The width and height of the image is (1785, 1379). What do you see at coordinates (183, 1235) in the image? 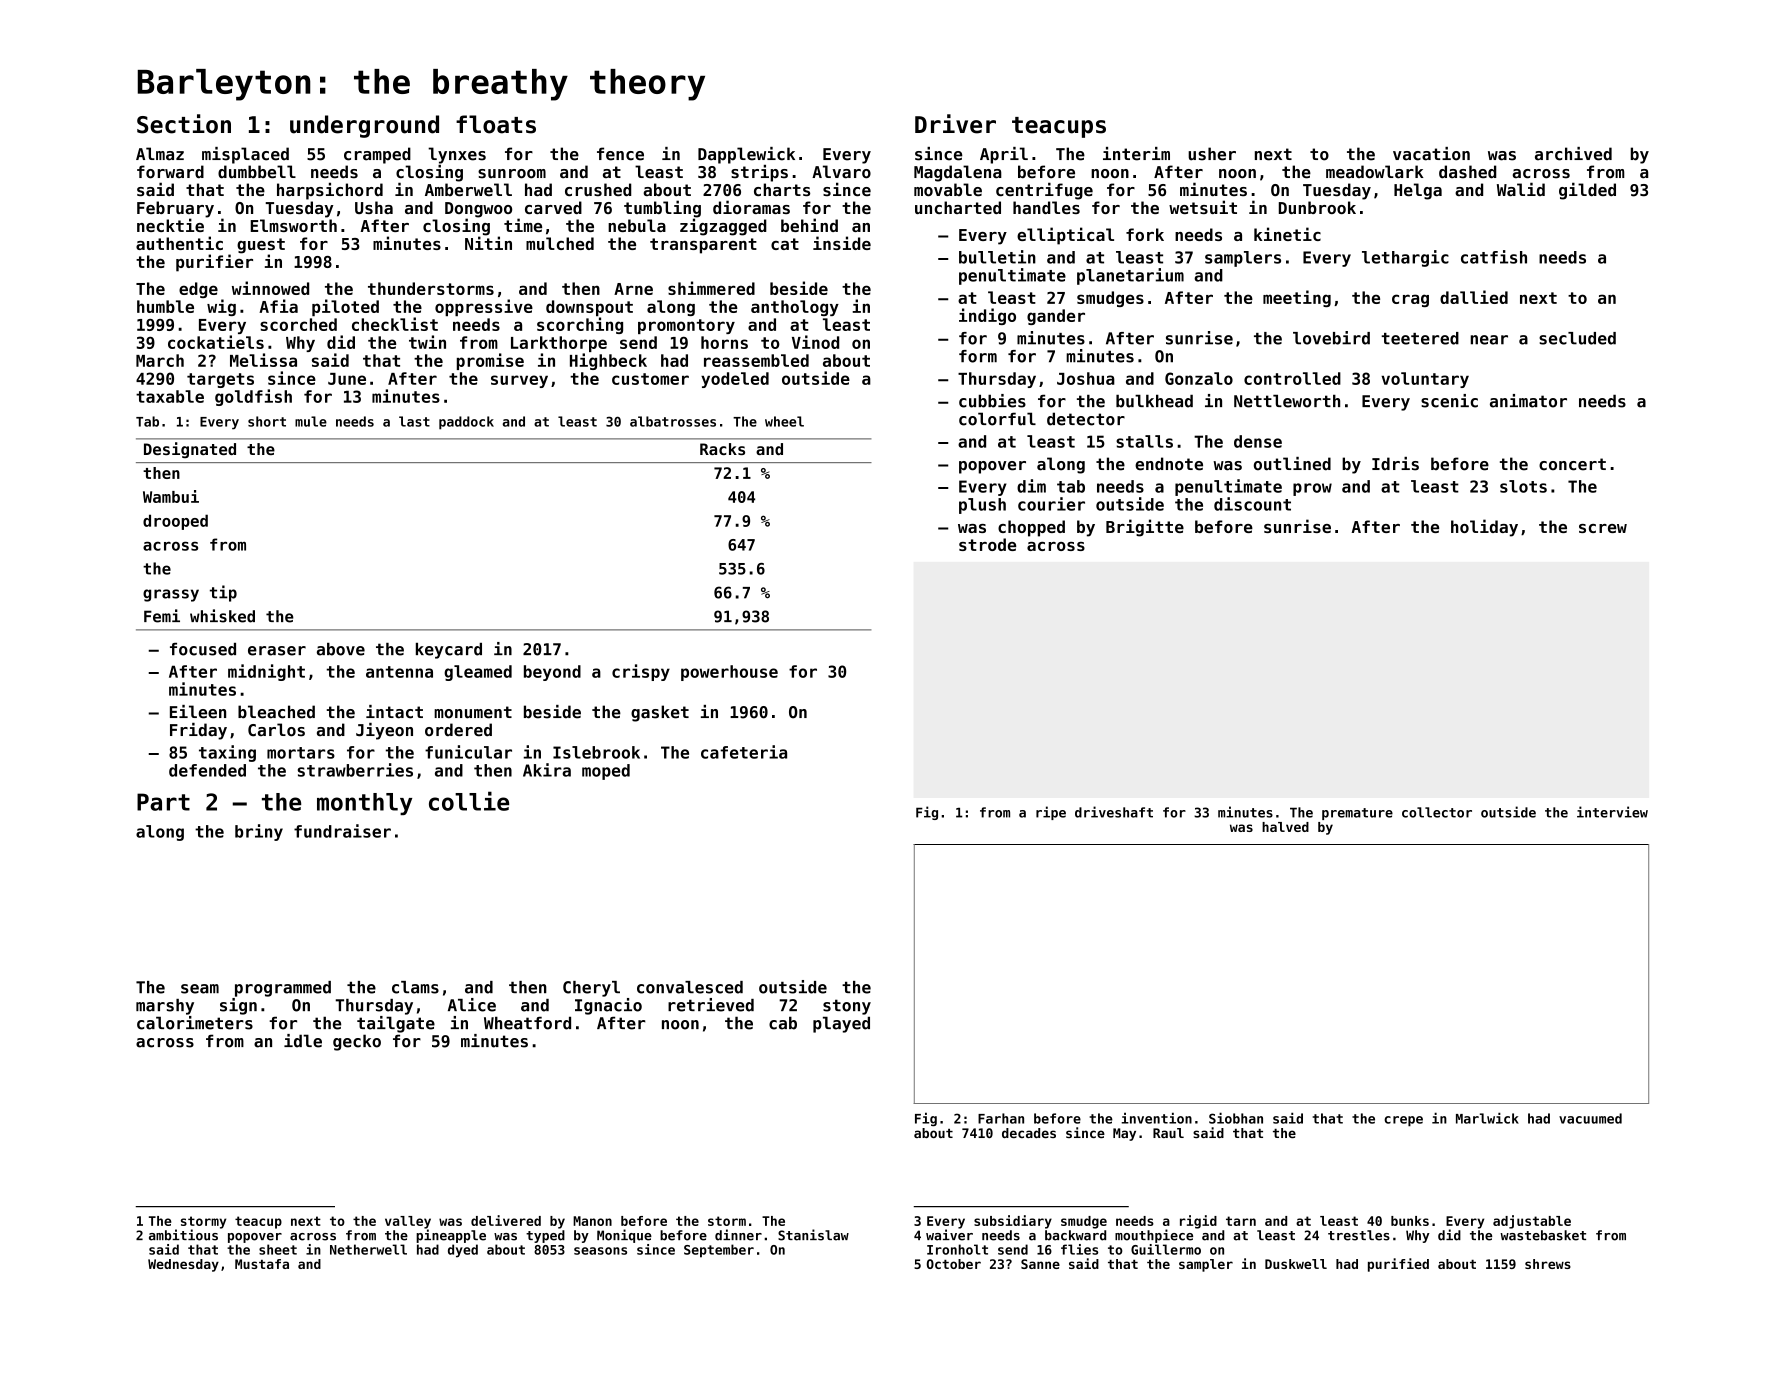
I see `ambitious` at bounding box center [183, 1235].
